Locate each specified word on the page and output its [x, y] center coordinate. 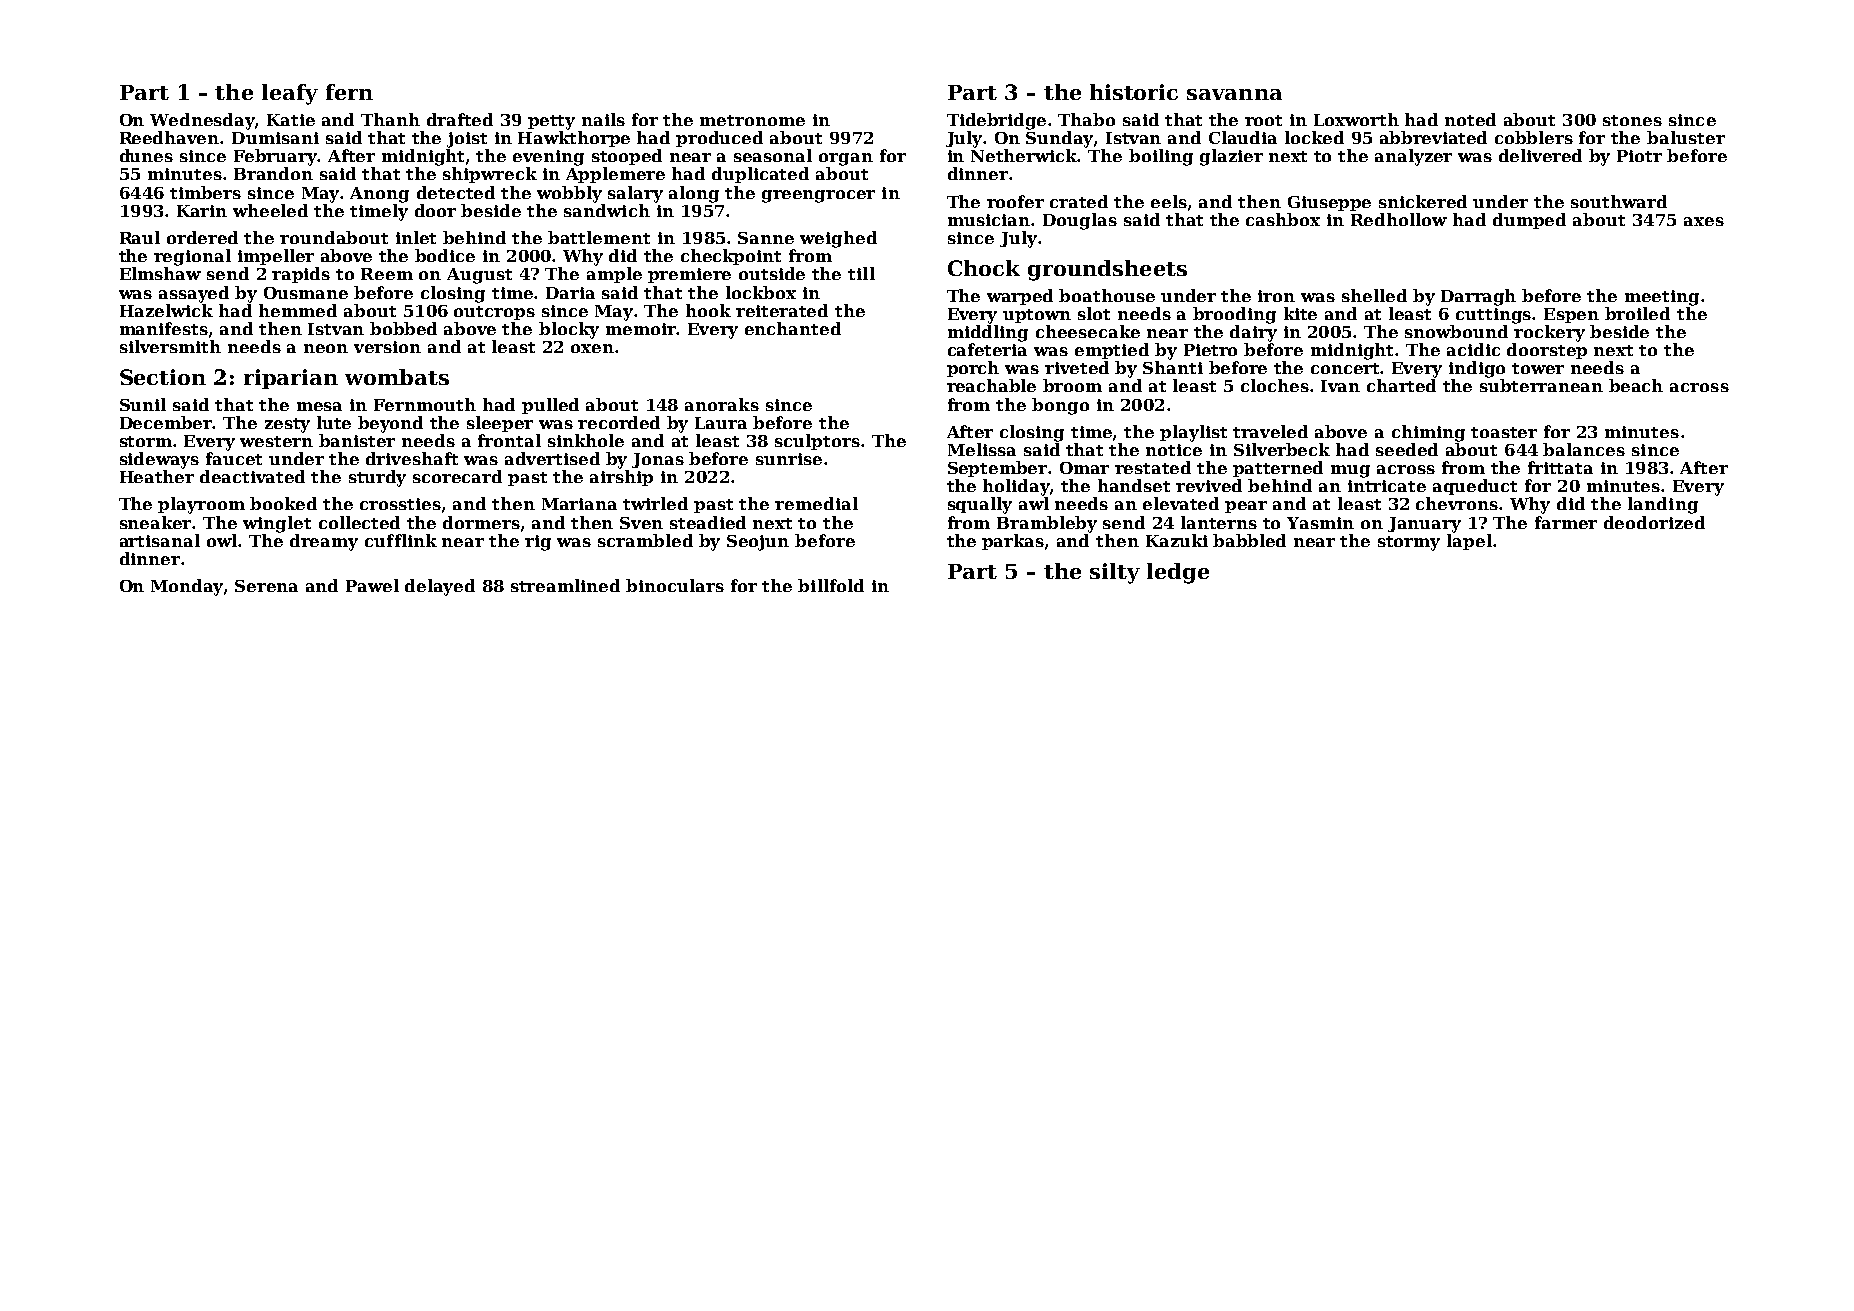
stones [1632, 120]
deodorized [1654, 522]
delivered [1540, 155]
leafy [290, 94]
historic [1134, 92]
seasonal [773, 155]
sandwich [607, 210]
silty [1115, 573]
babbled [1249, 540]
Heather [157, 476]
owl [223, 540]
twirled [655, 503]
